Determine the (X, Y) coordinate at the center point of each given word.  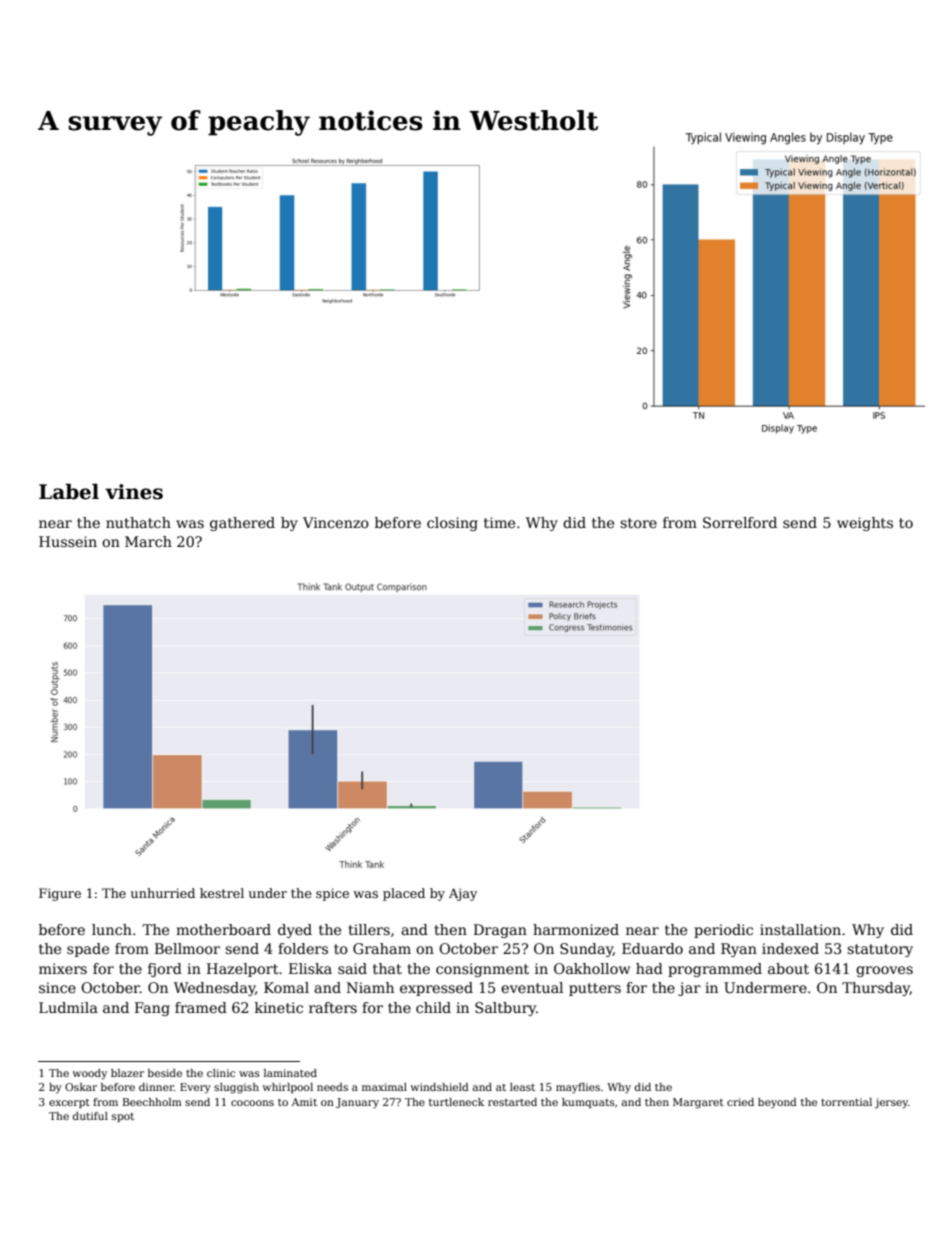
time (499, 522)
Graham (382, 948)
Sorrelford (740, 522)
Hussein (68, 541)
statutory (880, 950)
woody (89, 1074)
